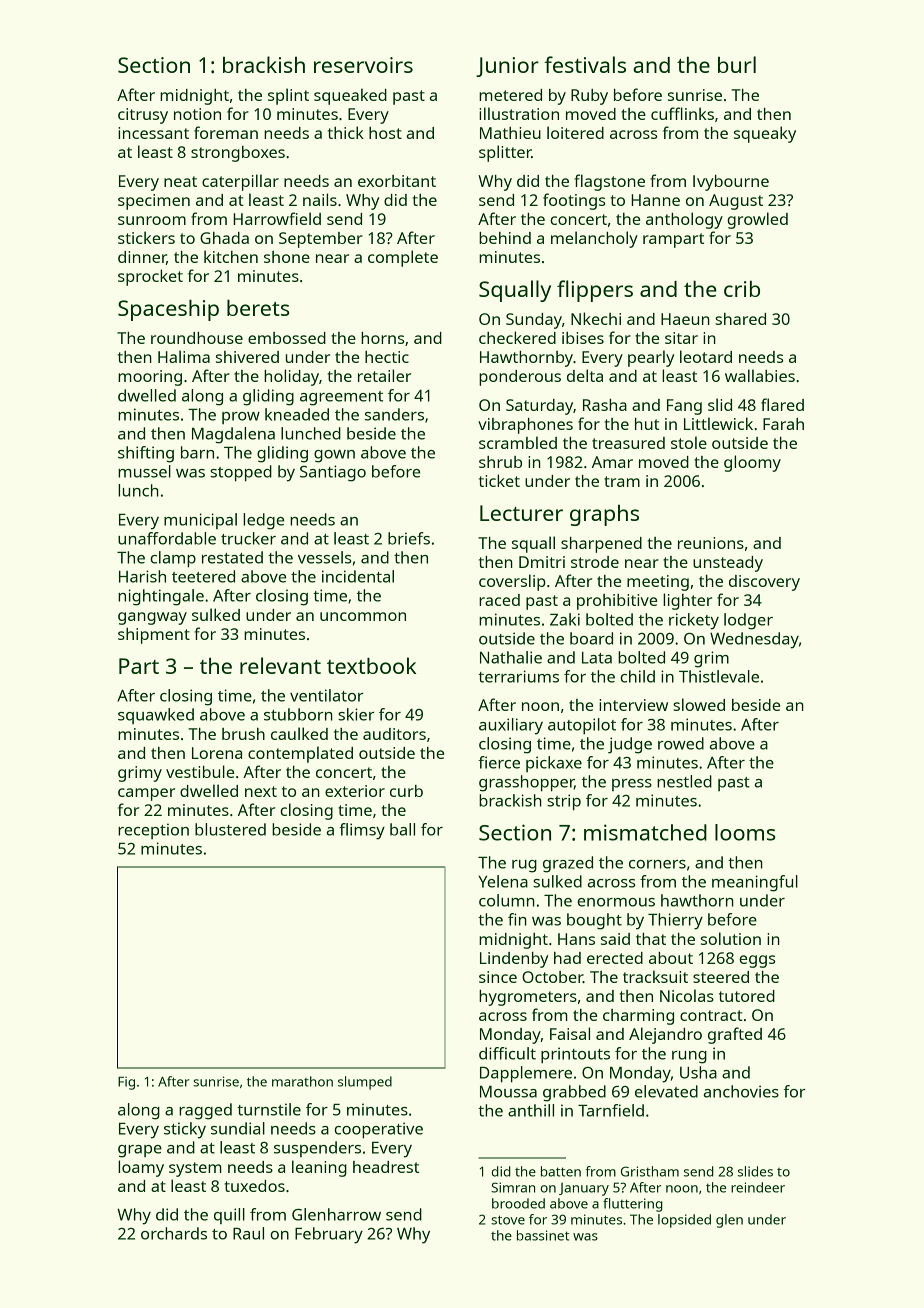 The width and height of the page is (924, 1308). I want to click on reservoirs, so click(363, 65).
